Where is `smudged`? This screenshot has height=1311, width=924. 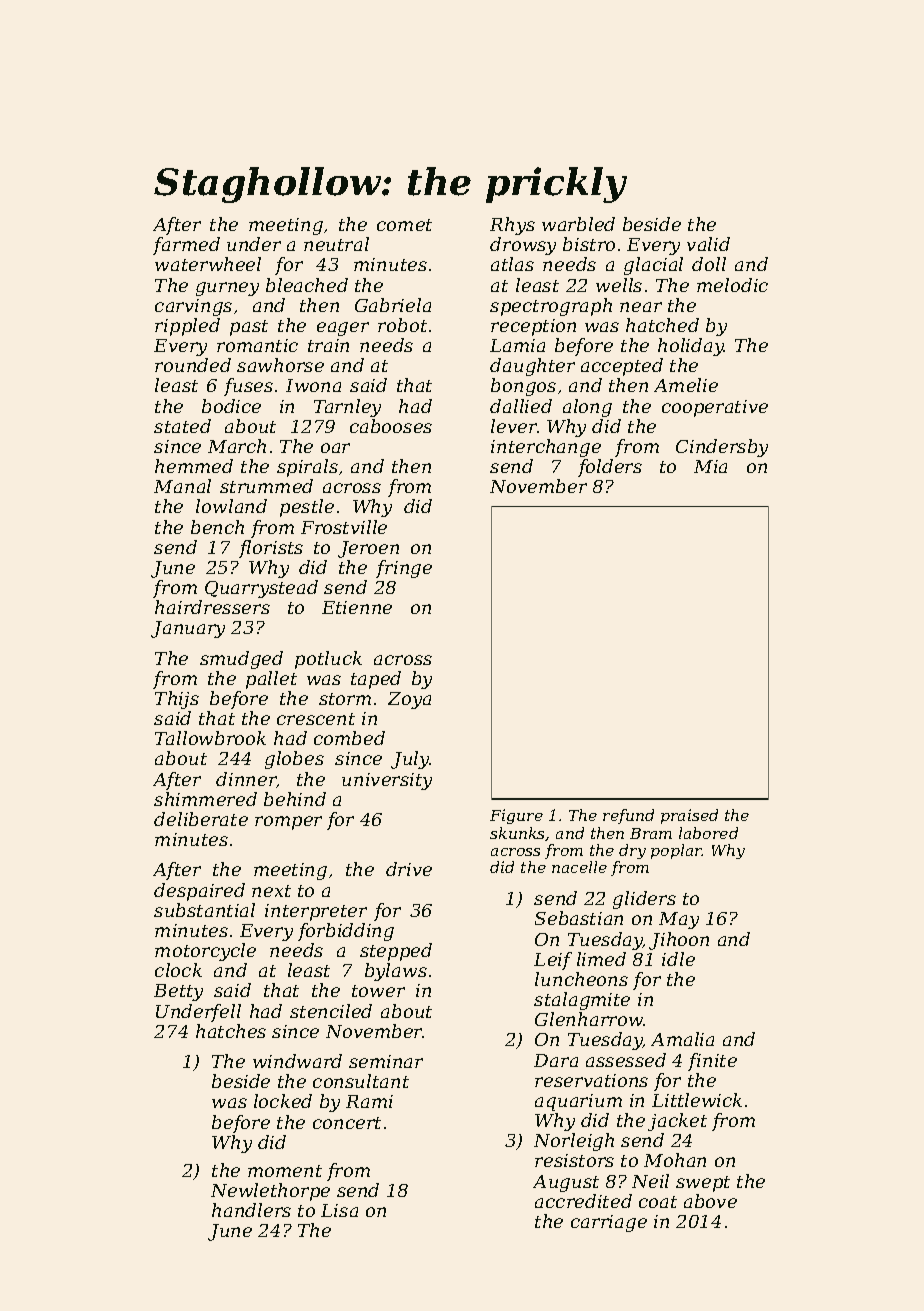 smudged is located at coordinates (241, 660).
